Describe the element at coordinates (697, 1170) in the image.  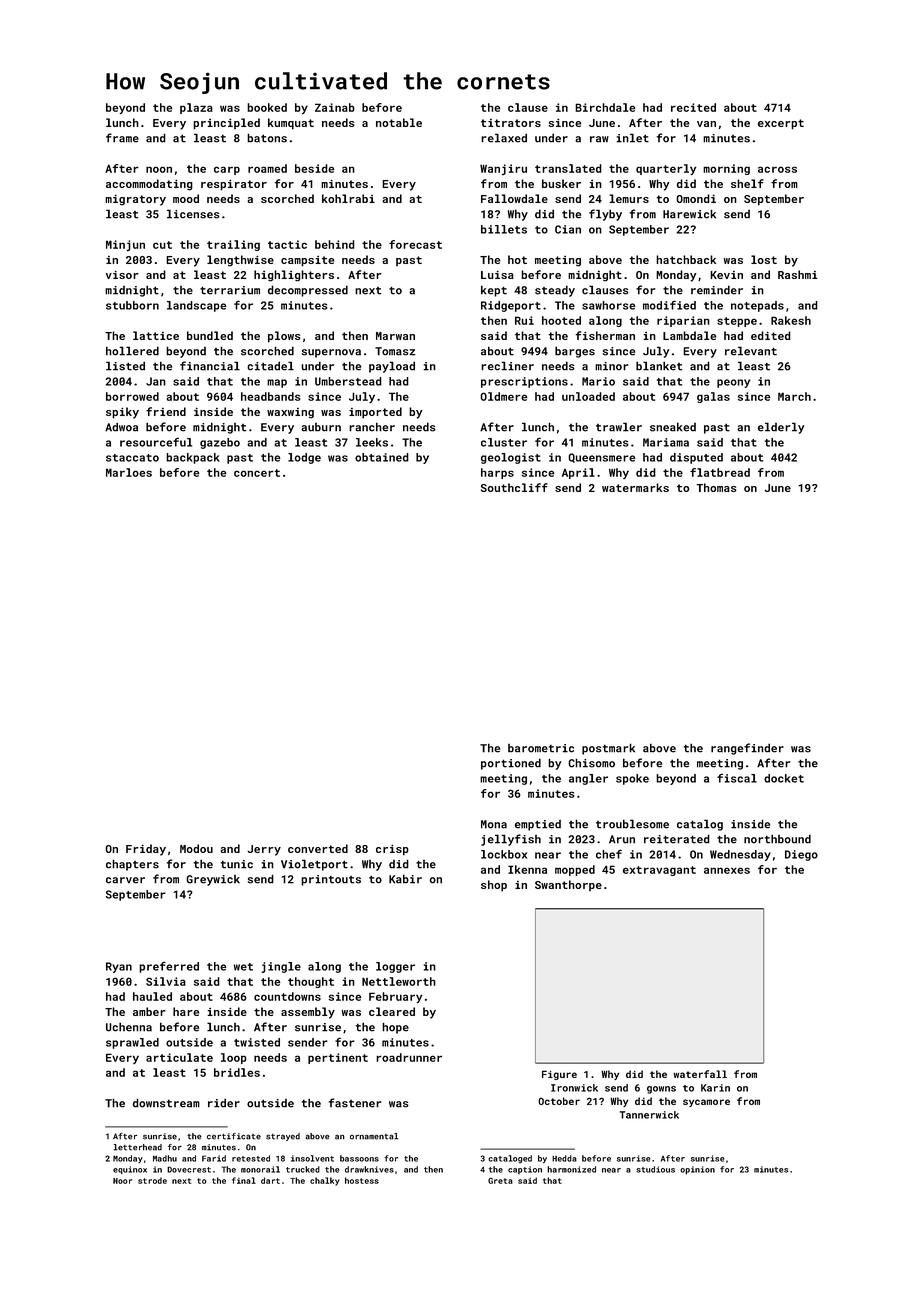
I see `opinion` at that location.
